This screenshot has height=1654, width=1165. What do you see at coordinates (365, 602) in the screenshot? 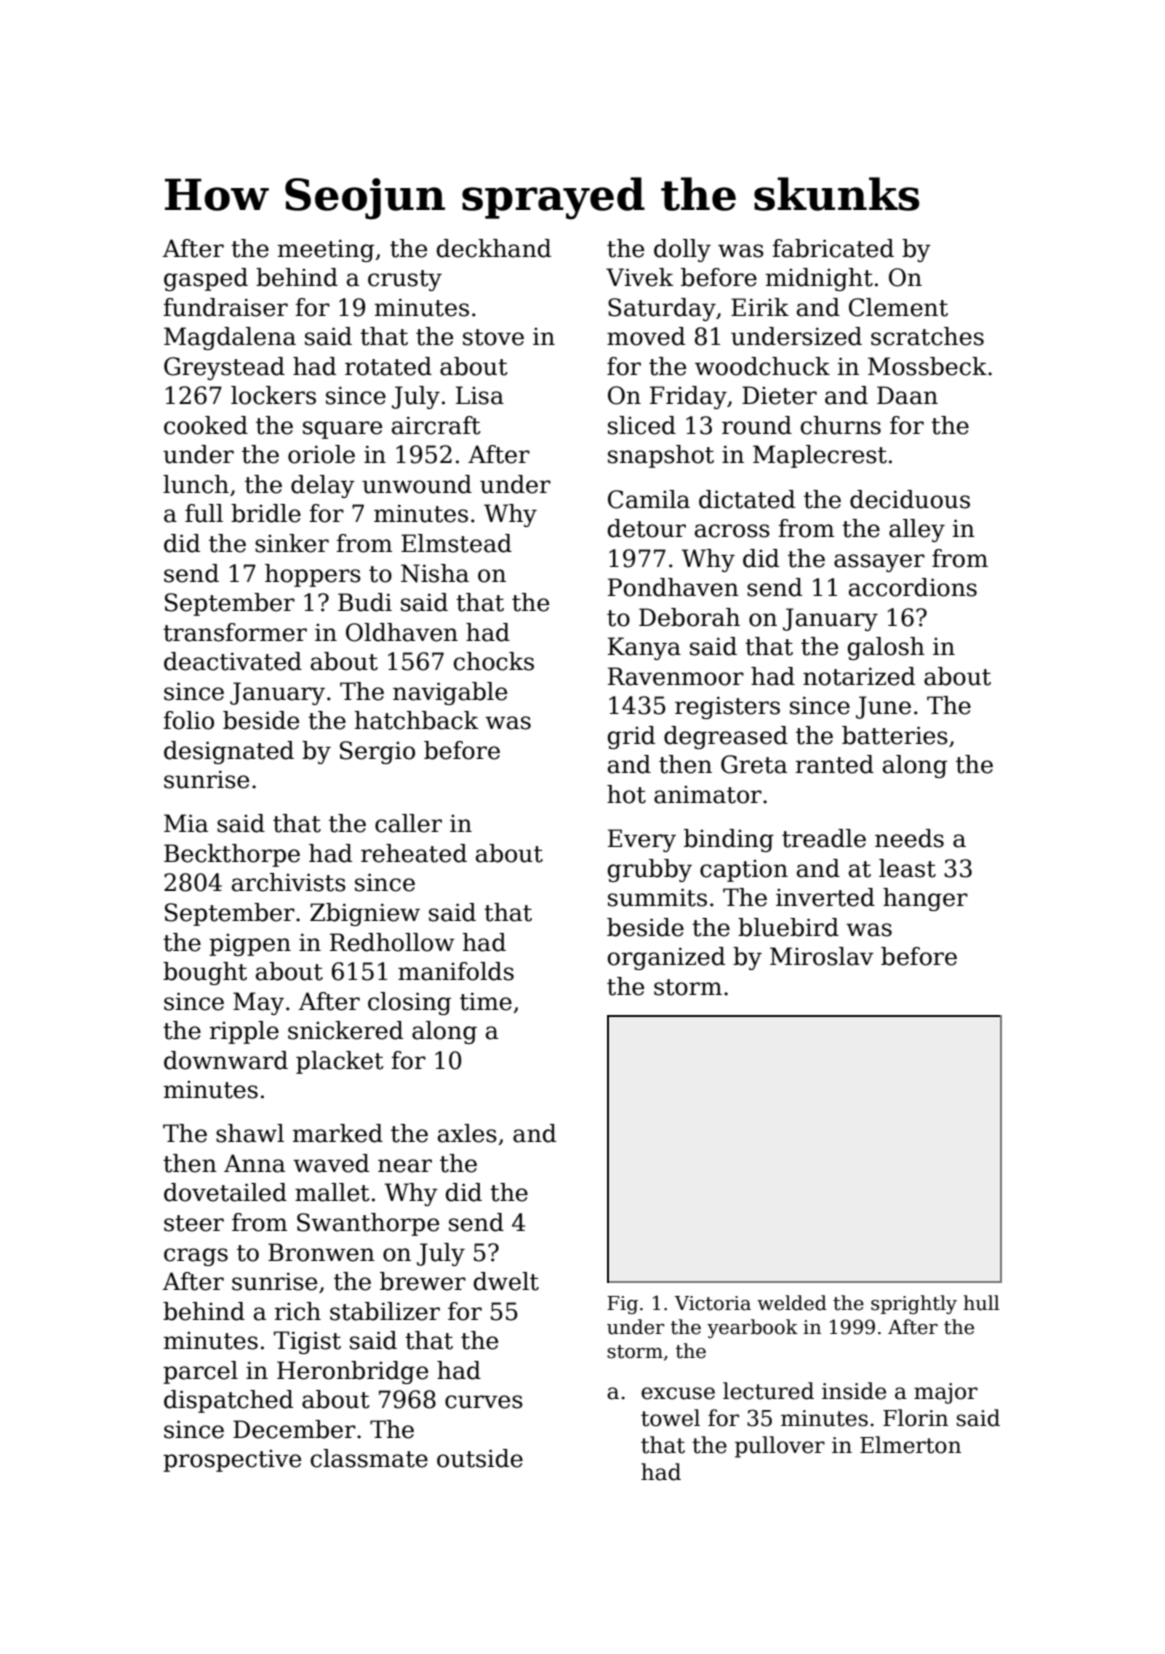
I see `Budi` at bounding box center [365, 602].
